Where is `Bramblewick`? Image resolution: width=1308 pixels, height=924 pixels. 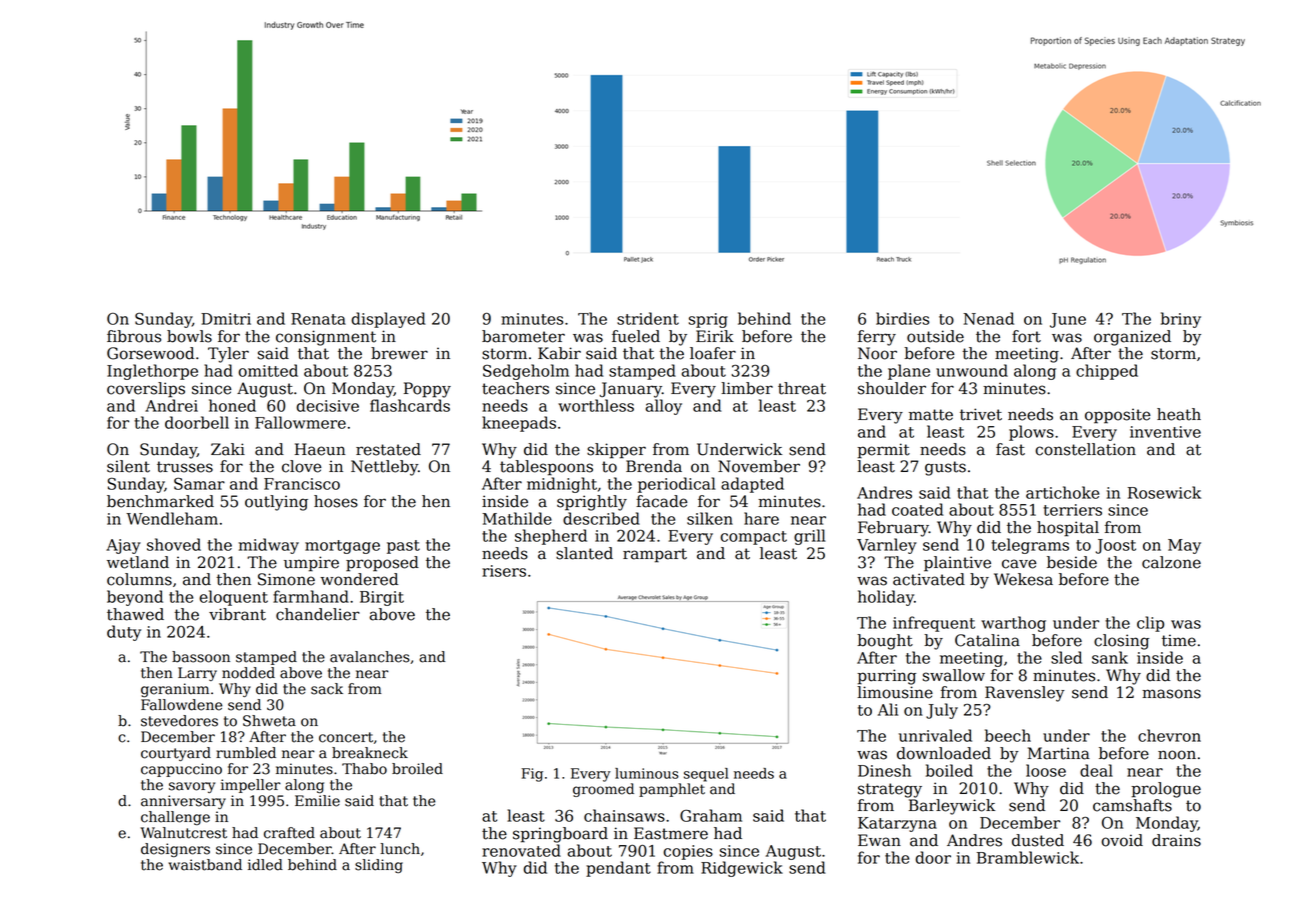 Bramblewick is located at coordinates (1028, 857).
